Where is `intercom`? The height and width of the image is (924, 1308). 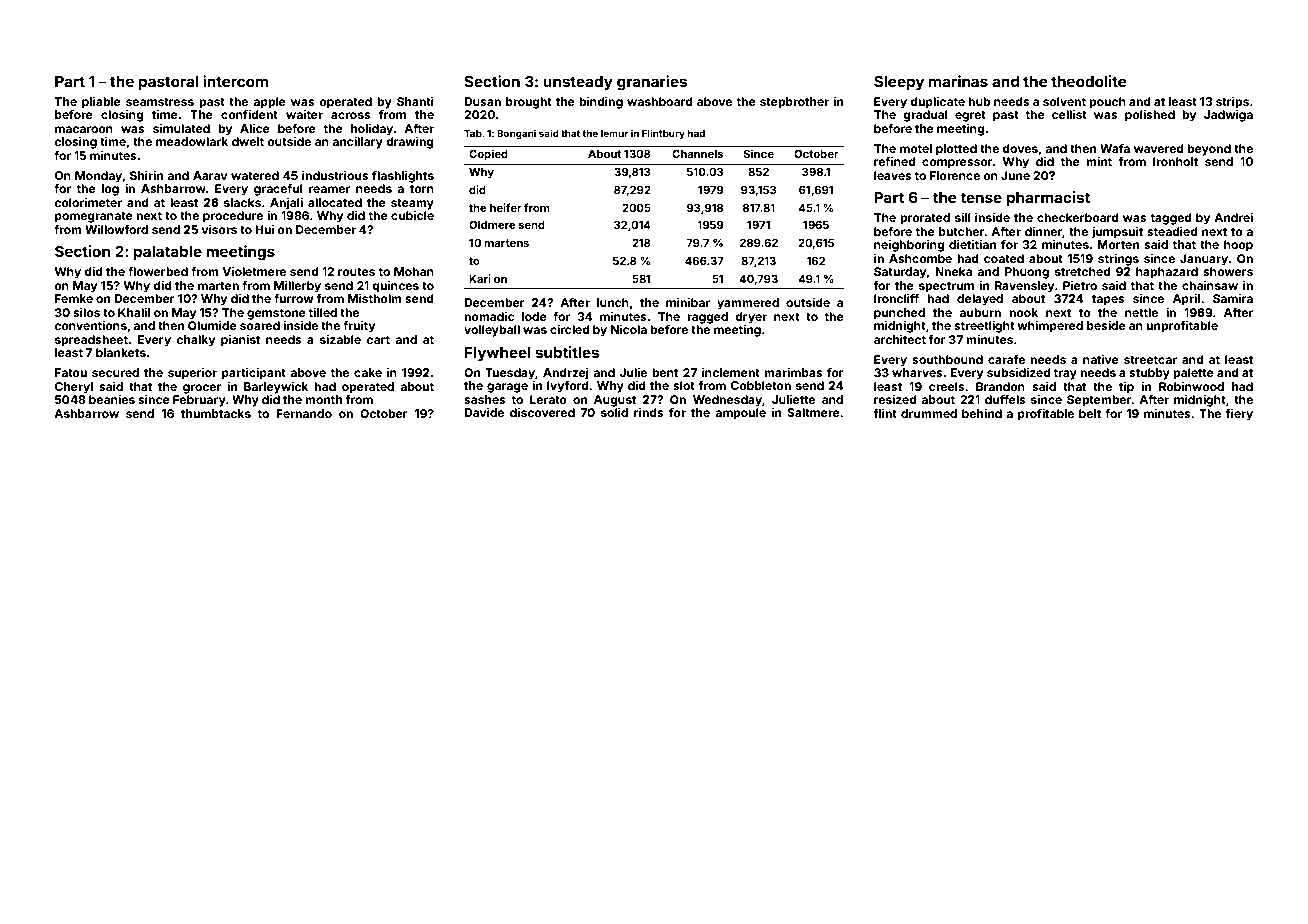 intercom is located at coordinates (235, 81).
